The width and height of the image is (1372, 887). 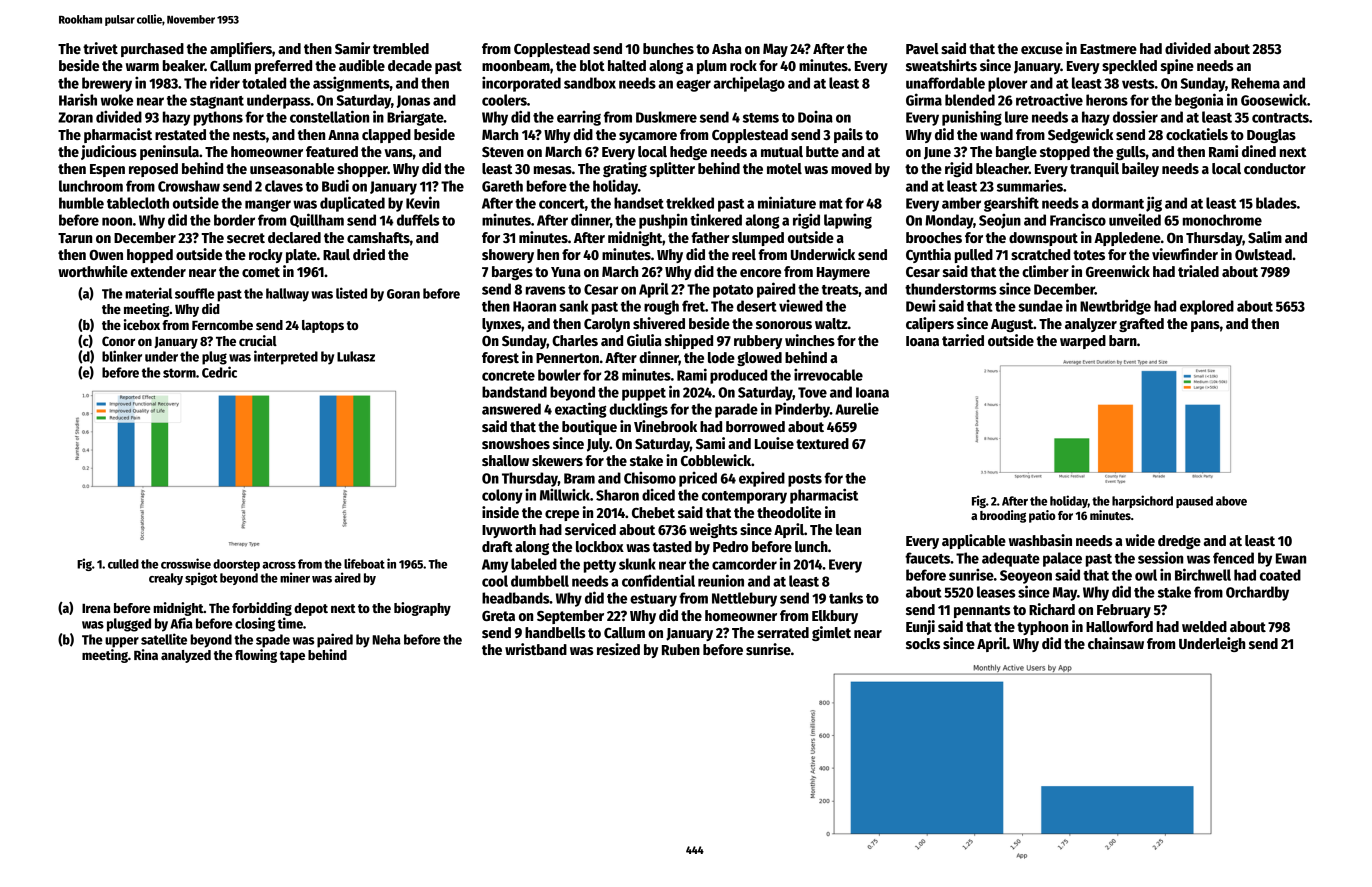 What do you see at coordinates (1030, 185) in the image?
I see `summaries` at bounding box center [1030, 185].
